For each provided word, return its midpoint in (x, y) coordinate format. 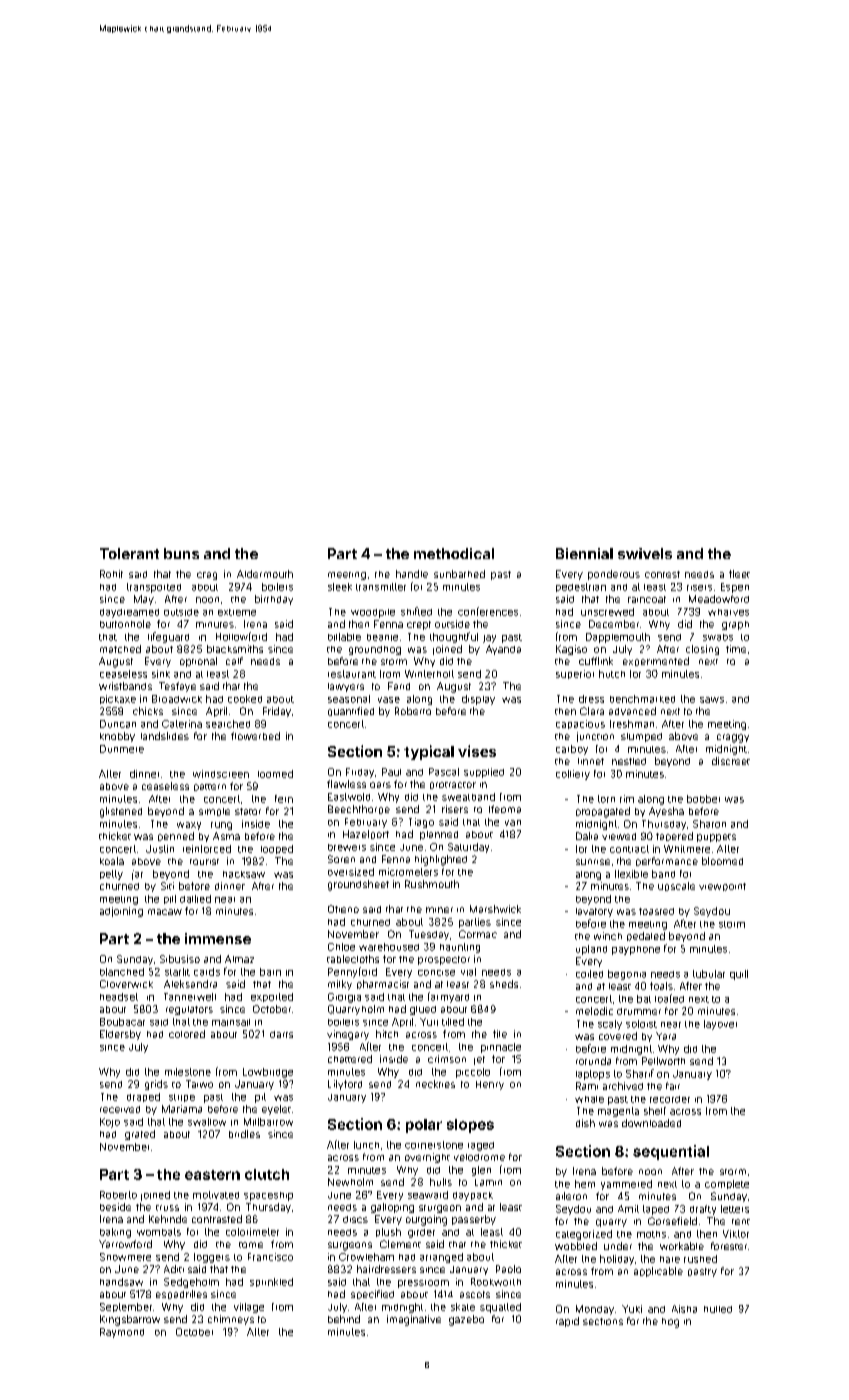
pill (170, 899)
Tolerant (129, 553)
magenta (618, 1112)
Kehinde (168, 1219)
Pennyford (352, 972)
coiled (589, 974)
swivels (645, 553)
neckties (435, 1084)
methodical (454, 553)
